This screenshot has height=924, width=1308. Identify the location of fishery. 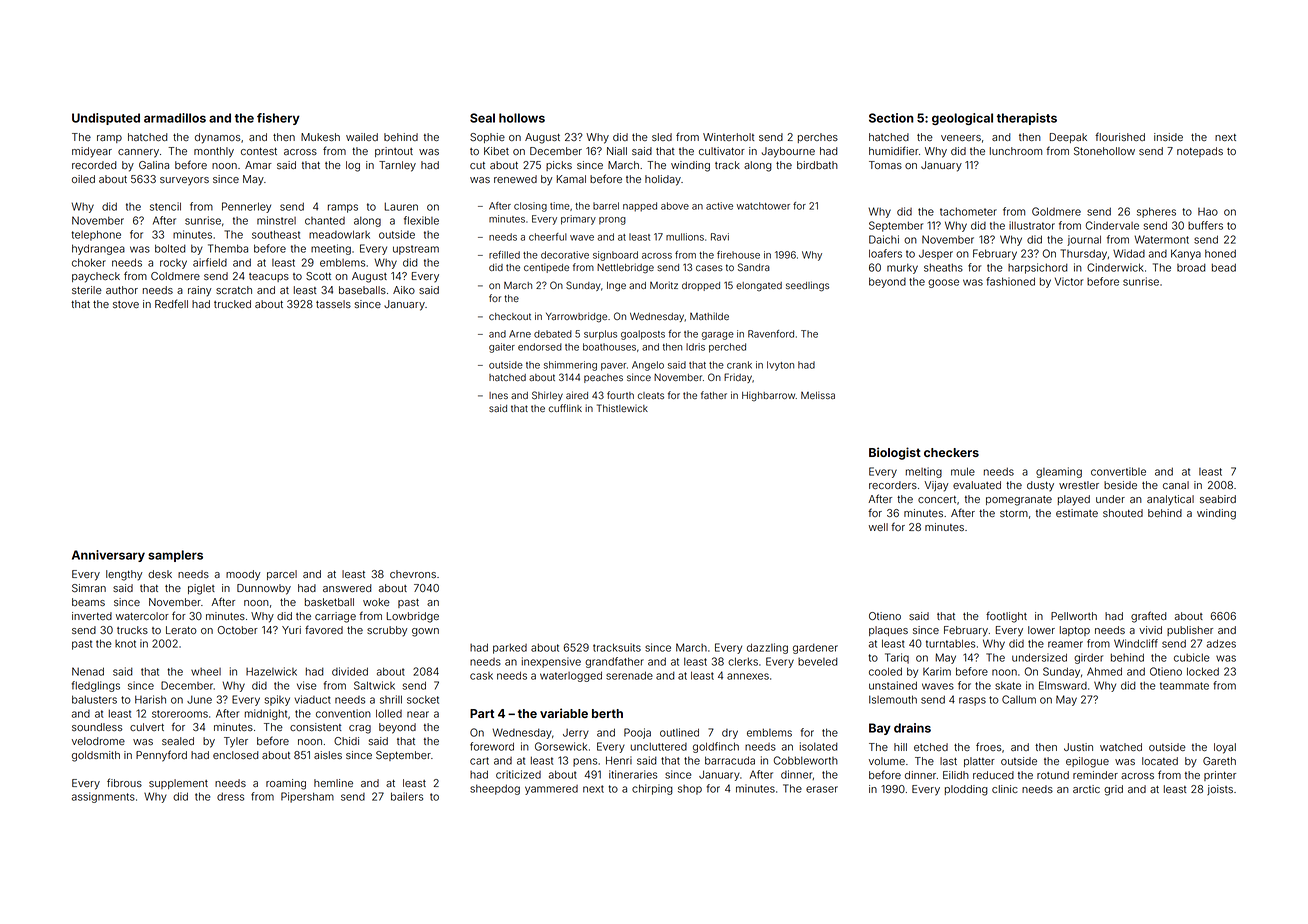
(278, 119).
